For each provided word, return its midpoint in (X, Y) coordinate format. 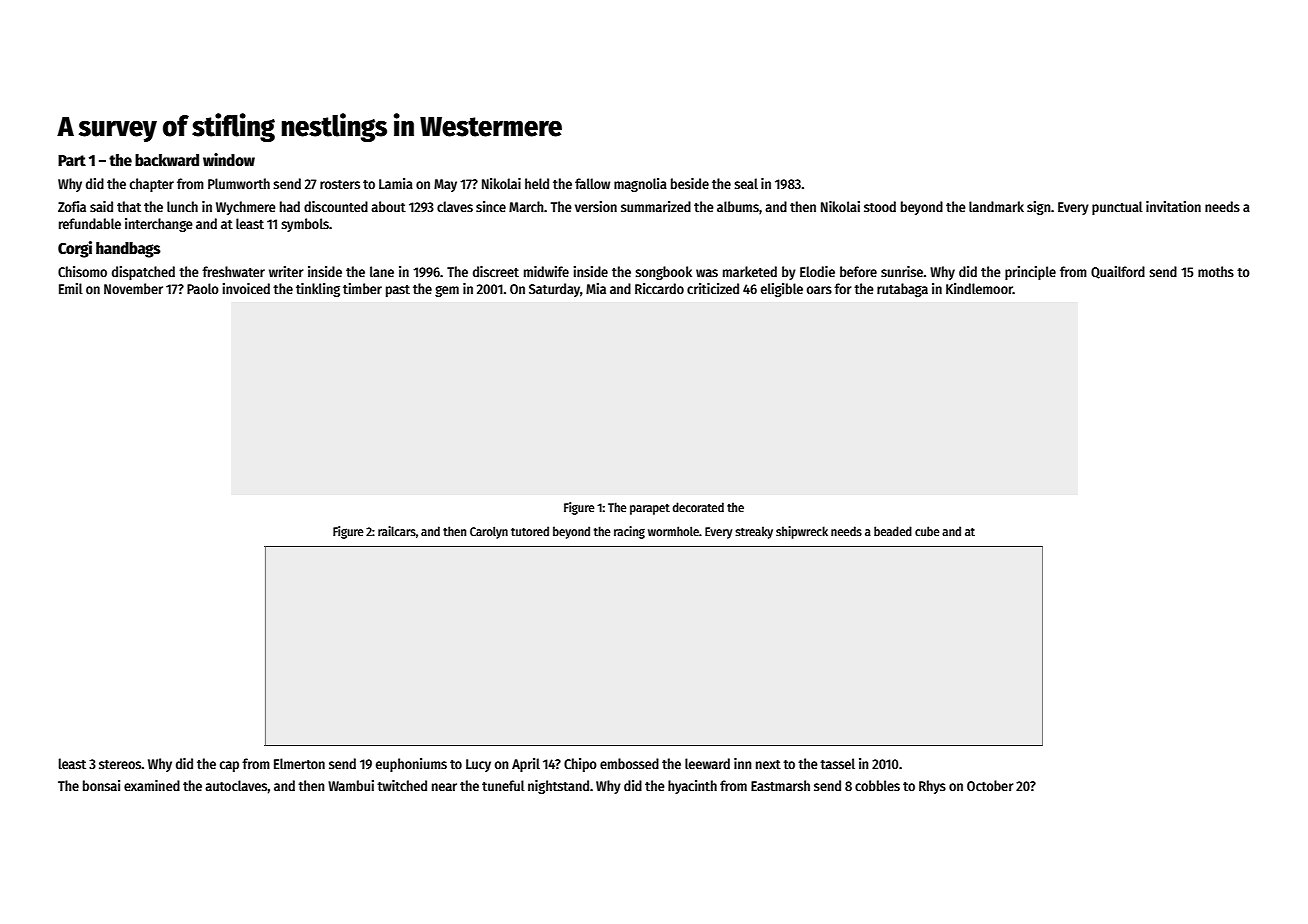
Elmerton (299, 763)
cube (927, 531)
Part (72, 160)
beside (690, 183)
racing (629, 532)
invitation (1173, 206)
